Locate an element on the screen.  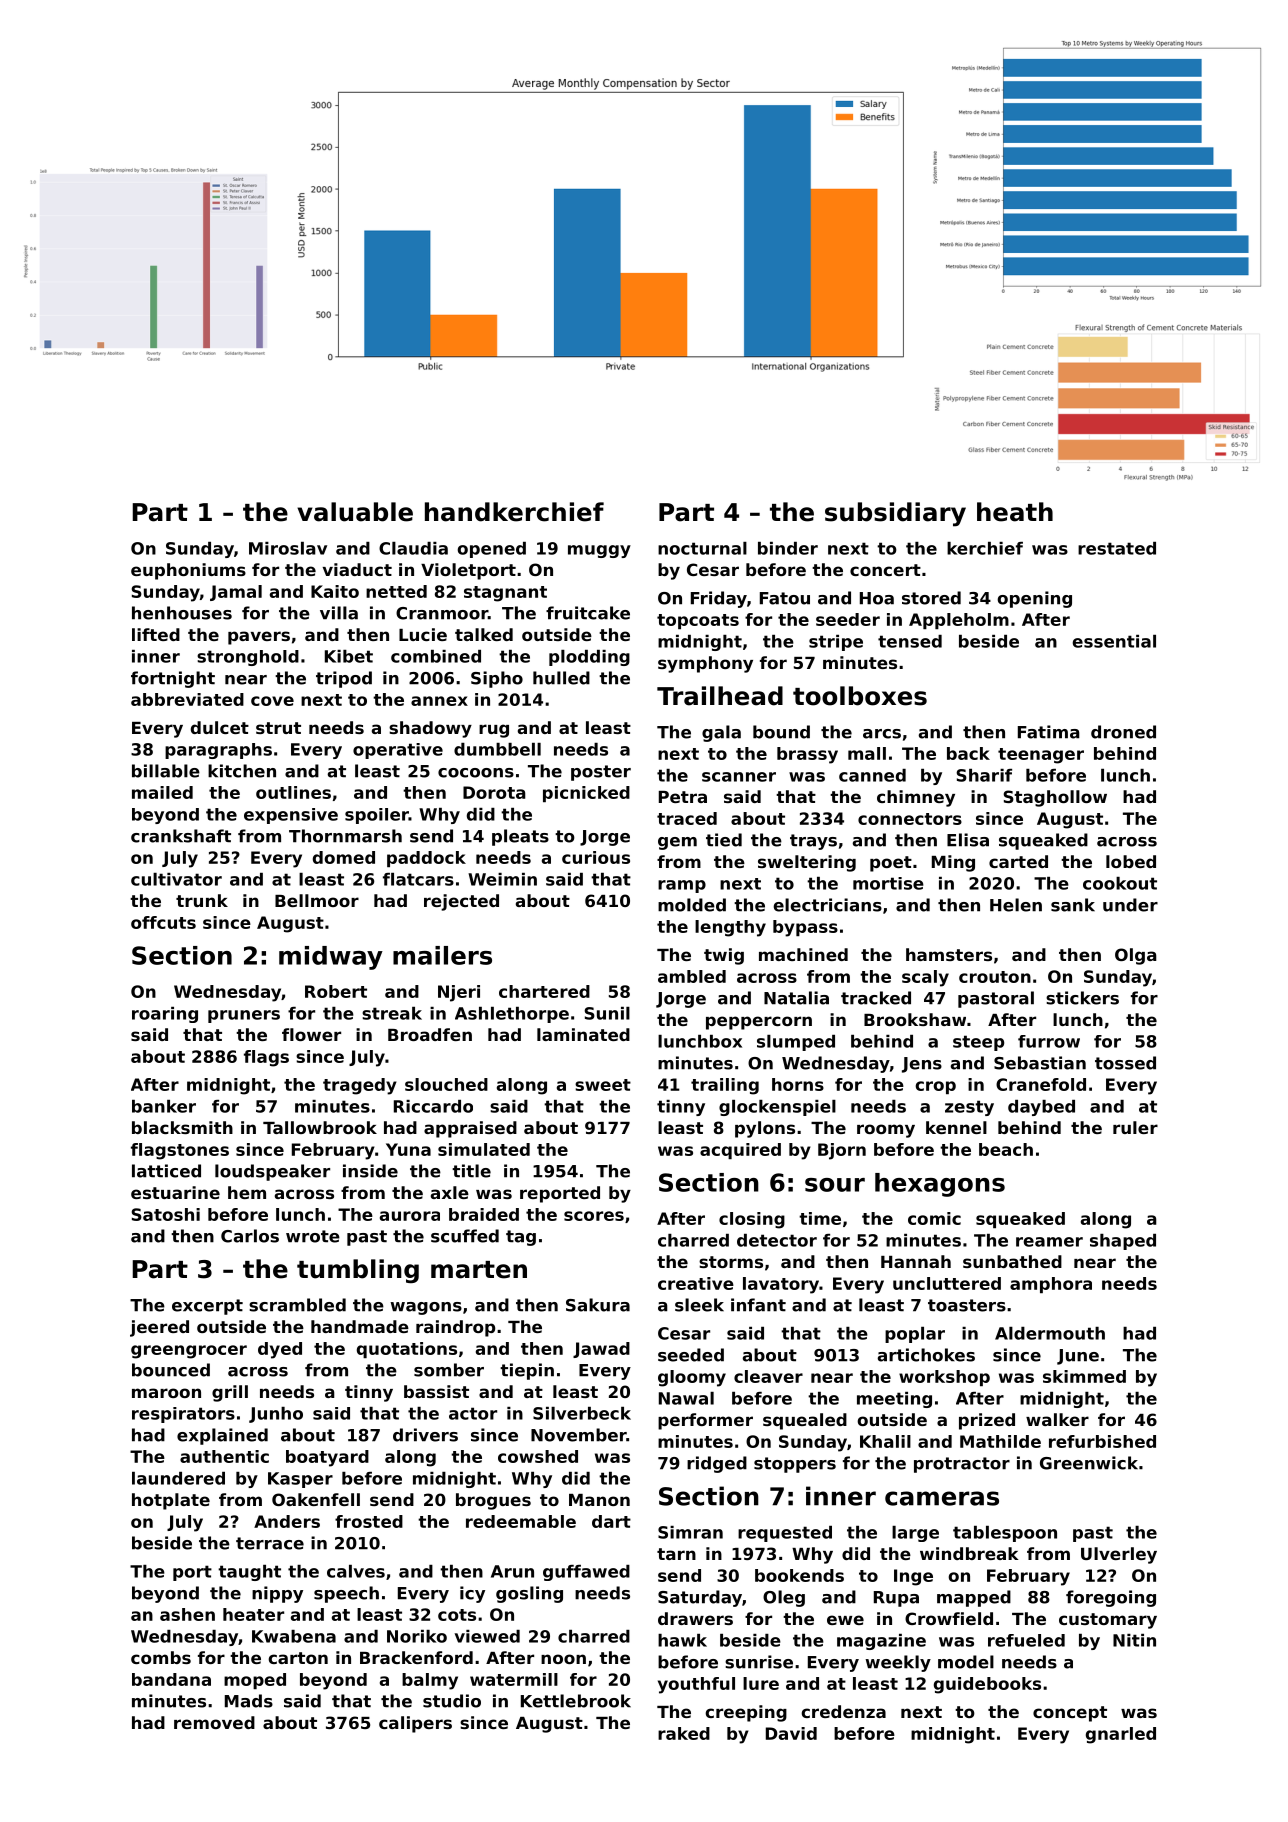
slumped is located at coordinates (796, 1043).
